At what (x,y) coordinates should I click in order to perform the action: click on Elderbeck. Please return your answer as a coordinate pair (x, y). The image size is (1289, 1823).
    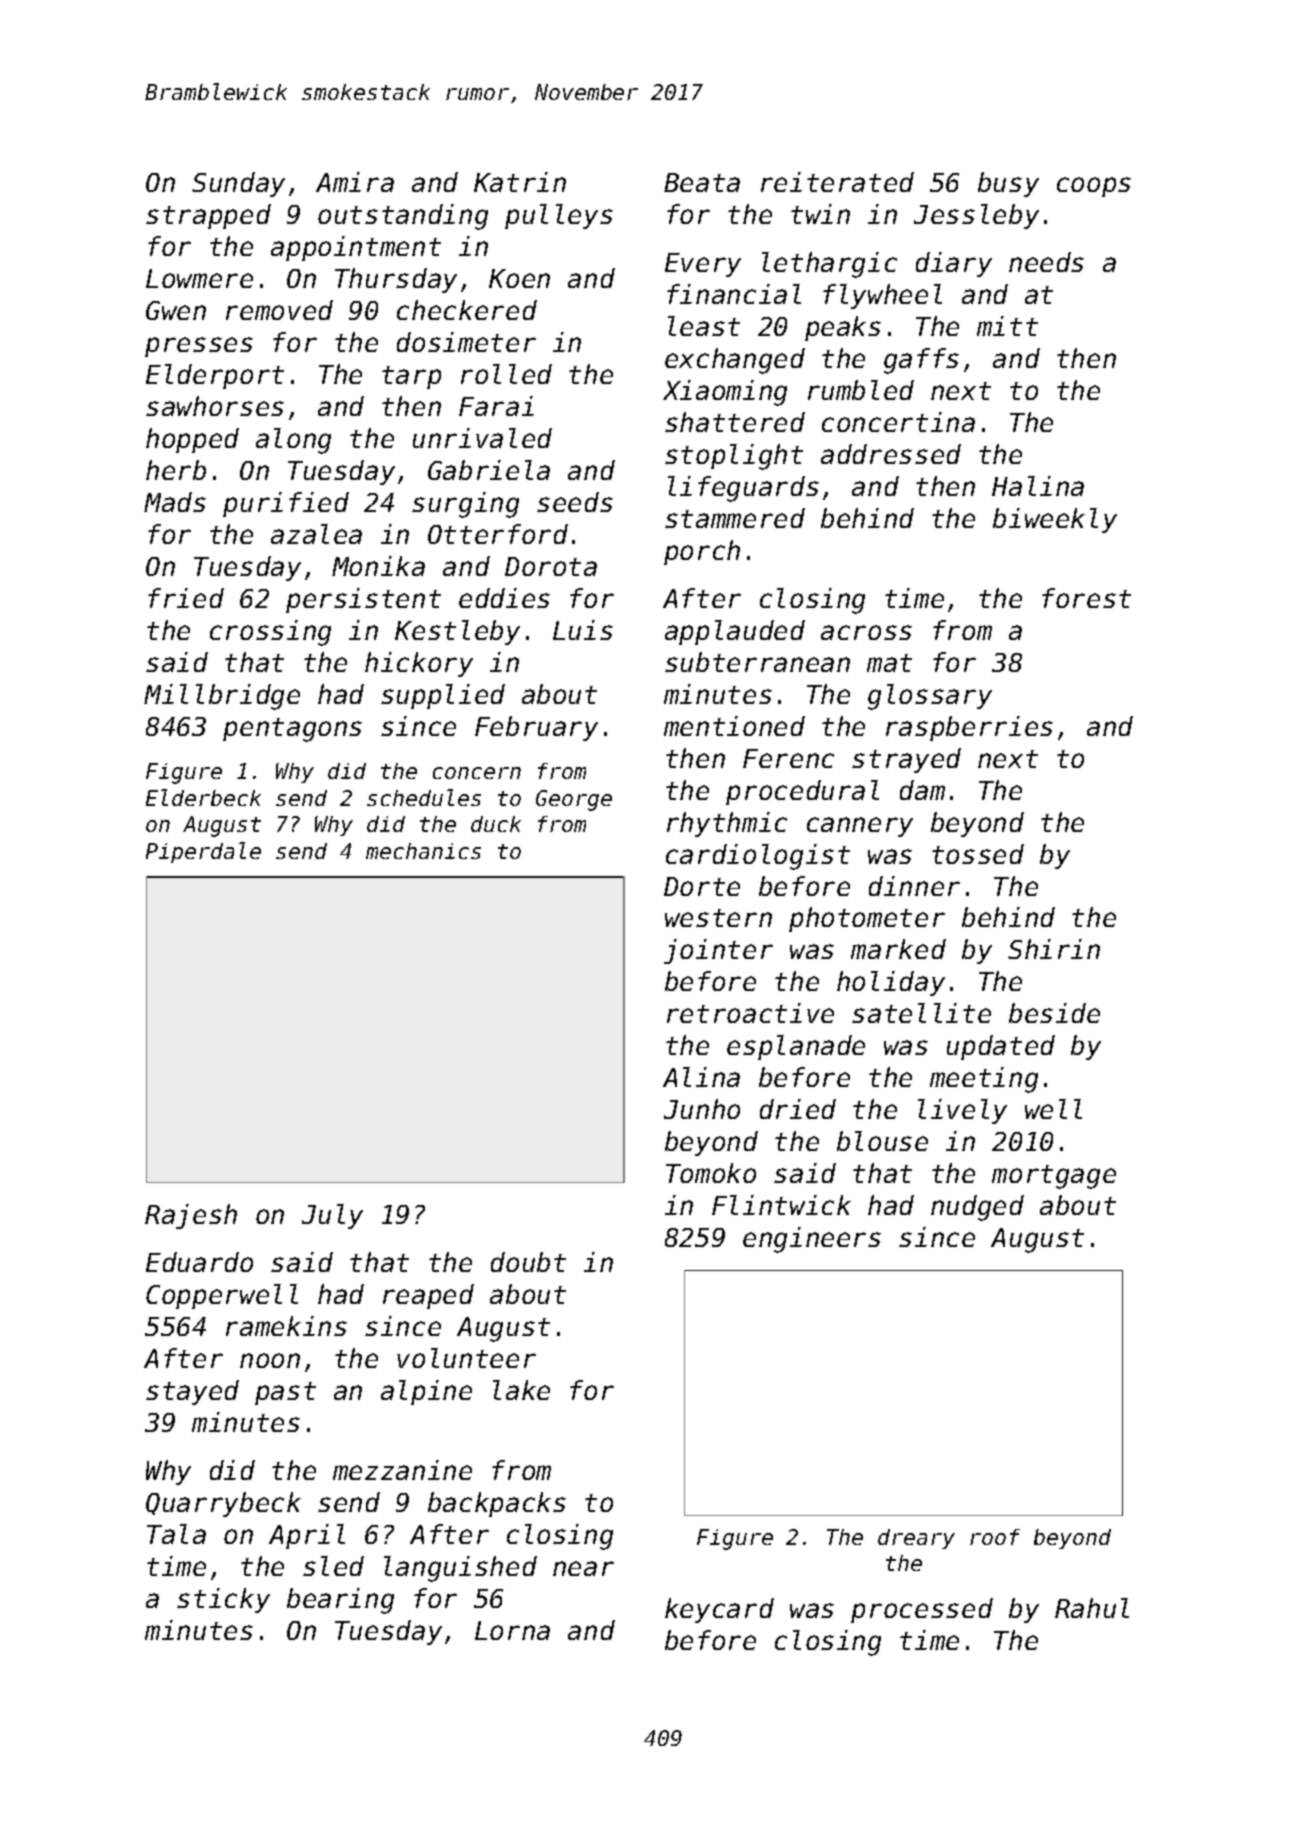
    Looking at the image, I should click on (203, 797).
